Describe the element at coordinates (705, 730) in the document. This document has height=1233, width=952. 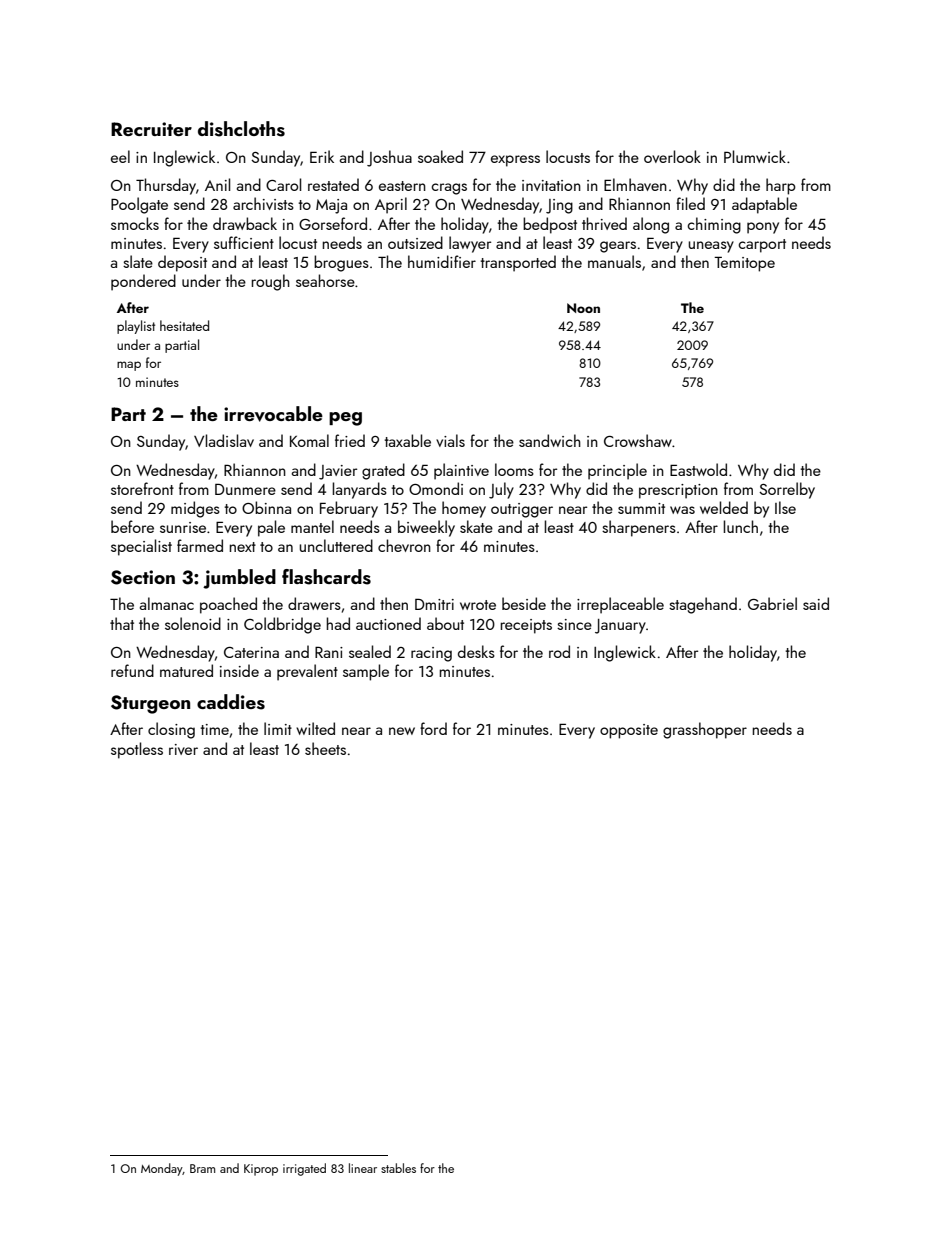
I see `grasshopper` at that location.
